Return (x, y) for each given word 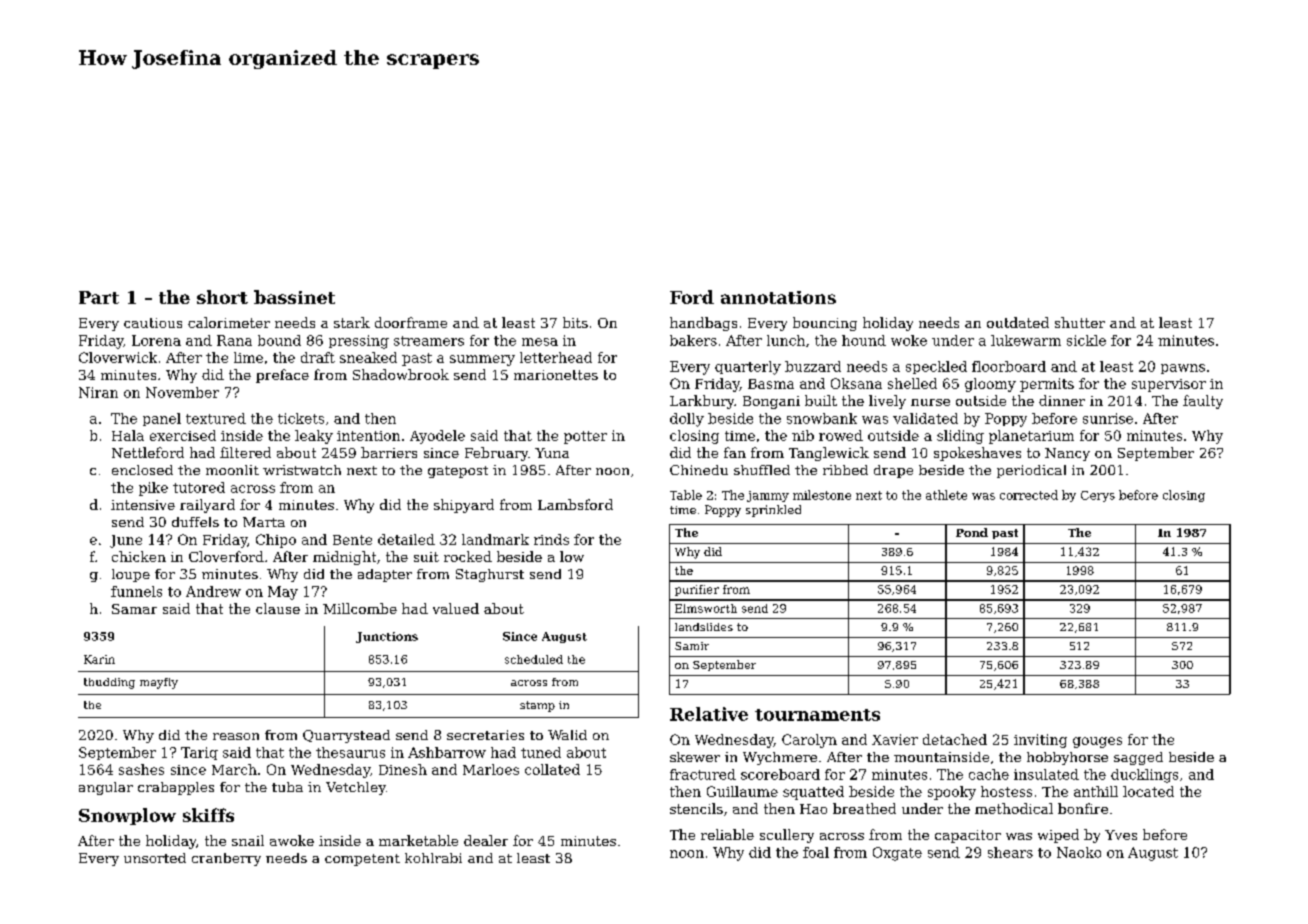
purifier (697, 590)
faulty (1203, 402)
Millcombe (360, 608)
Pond (972, 532)
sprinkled (773, 511)
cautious (153, 323)
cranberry (226, 859)
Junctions (387, 637)
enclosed (142, 470)
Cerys (1098, 496)
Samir (692, 646)
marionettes (556, 375)
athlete (946, 495)
